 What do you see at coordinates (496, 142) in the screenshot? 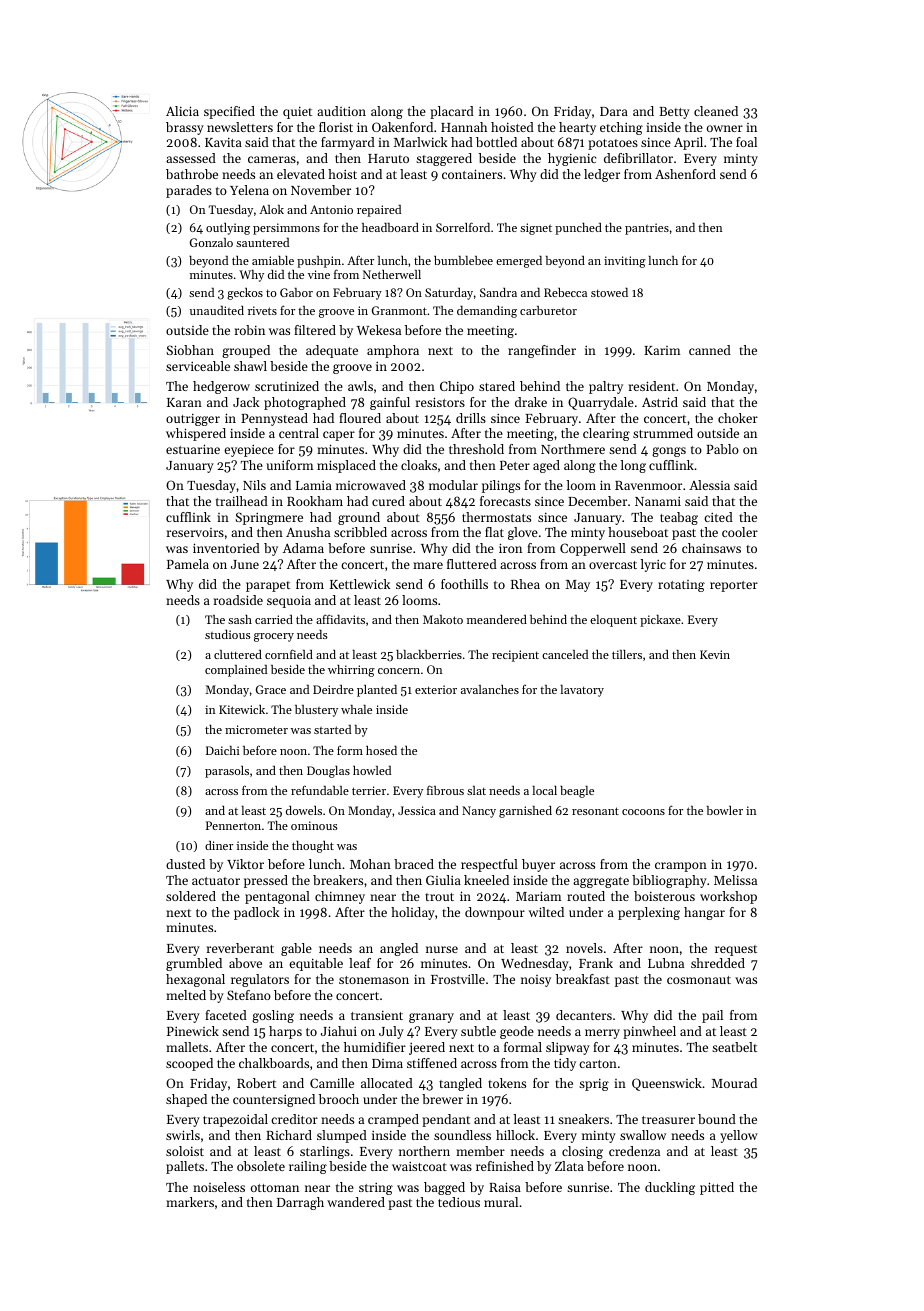
I see `bottled` at bounding box center [496, 142].
